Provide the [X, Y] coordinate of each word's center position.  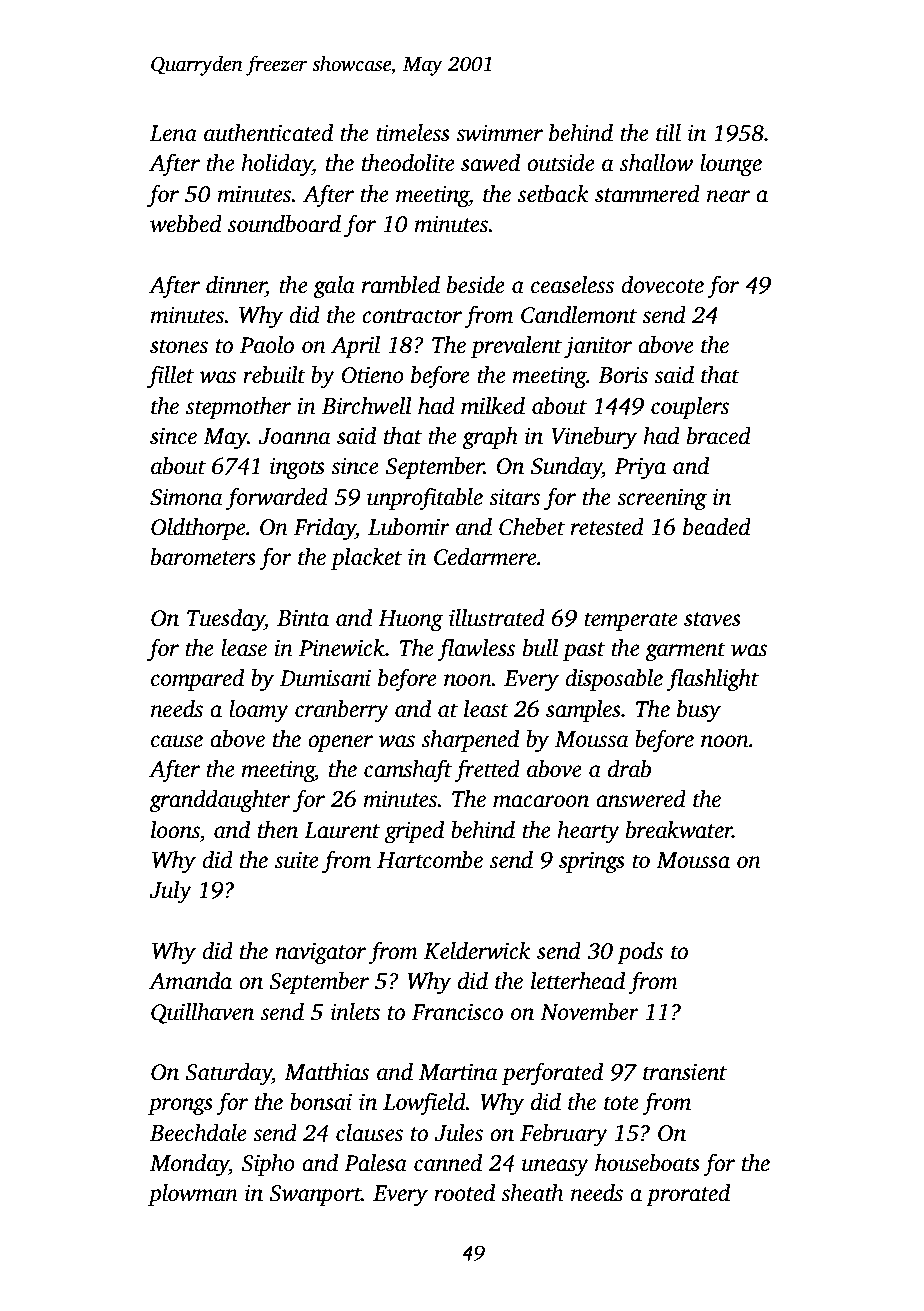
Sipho [268, 1165]
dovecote [662, 285]
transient [685, 1072]
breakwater [679, 830]
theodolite [408, 163]
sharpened [470, 741]
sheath [532, 1193]
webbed [186, 224]
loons [175, 830]
